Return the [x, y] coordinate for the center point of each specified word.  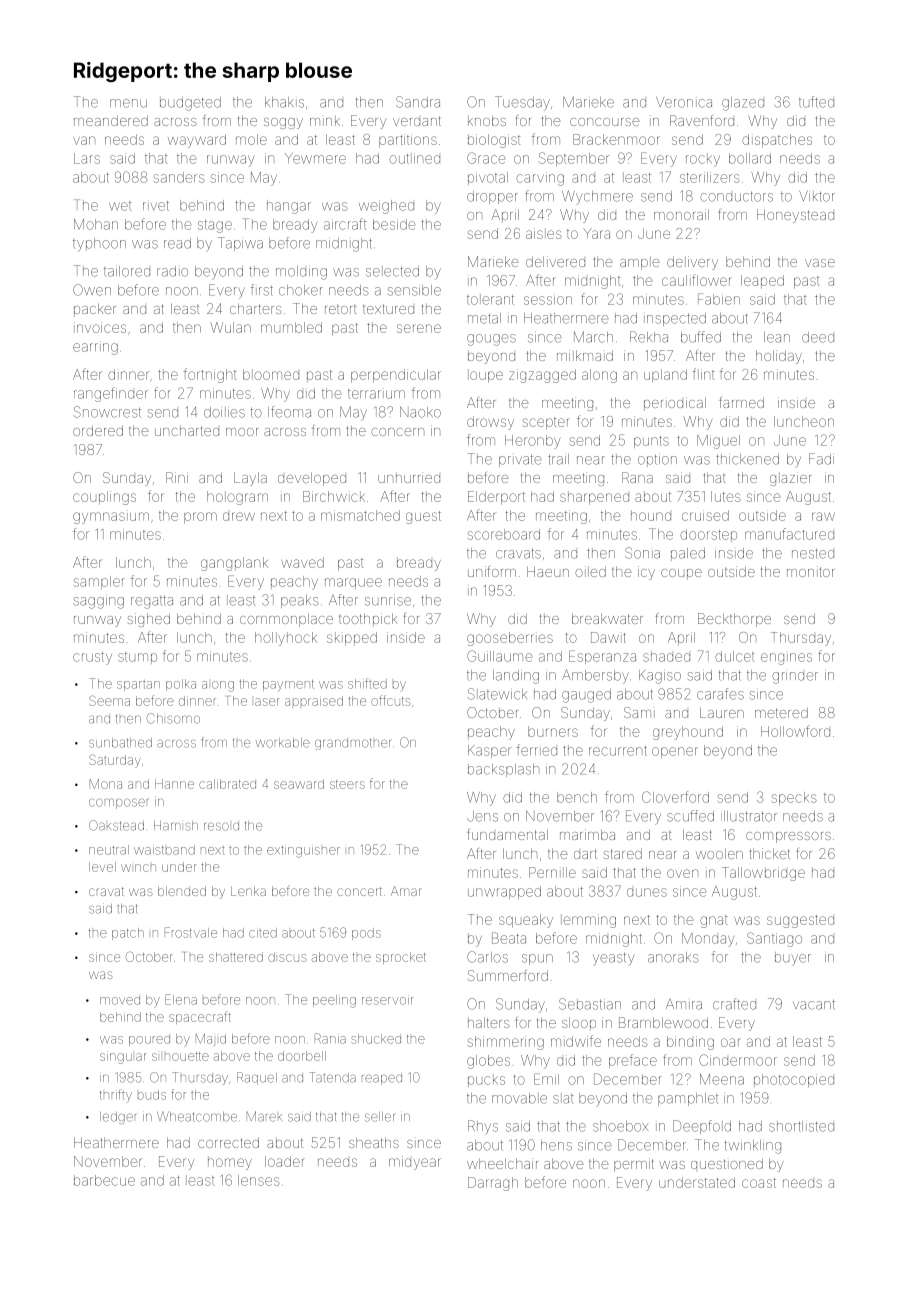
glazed [743, 104]
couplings [104, 498]
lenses [259, 1180]
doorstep [708, 535]
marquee [353, 583]
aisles [544, 233]
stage [215, 226]
